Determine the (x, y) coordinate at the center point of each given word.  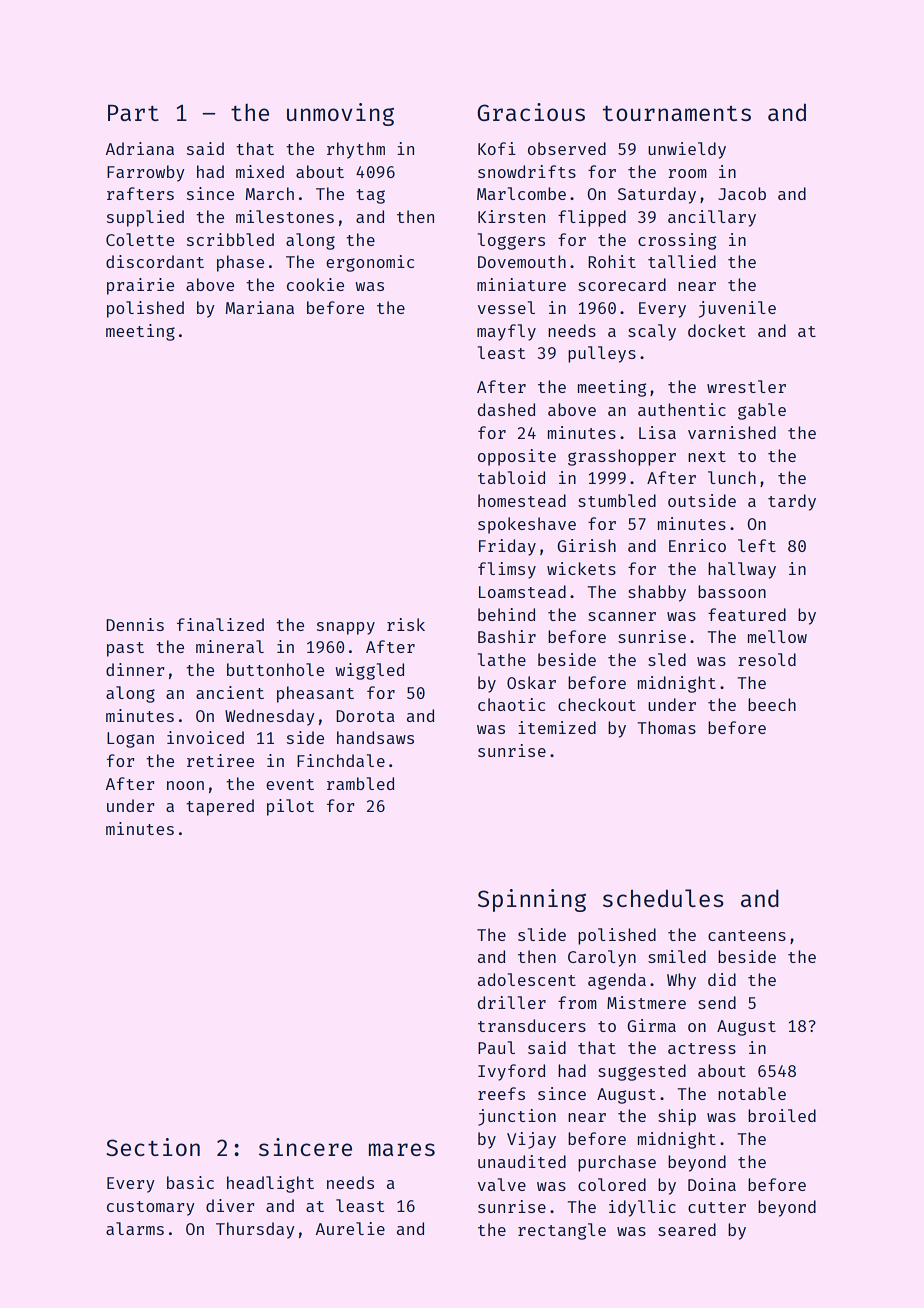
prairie (140, 286)
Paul (496, 1047)
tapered (220, 807)
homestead (522, 500)
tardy (792, 502)
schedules (663, 898)
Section (153, 1147)
